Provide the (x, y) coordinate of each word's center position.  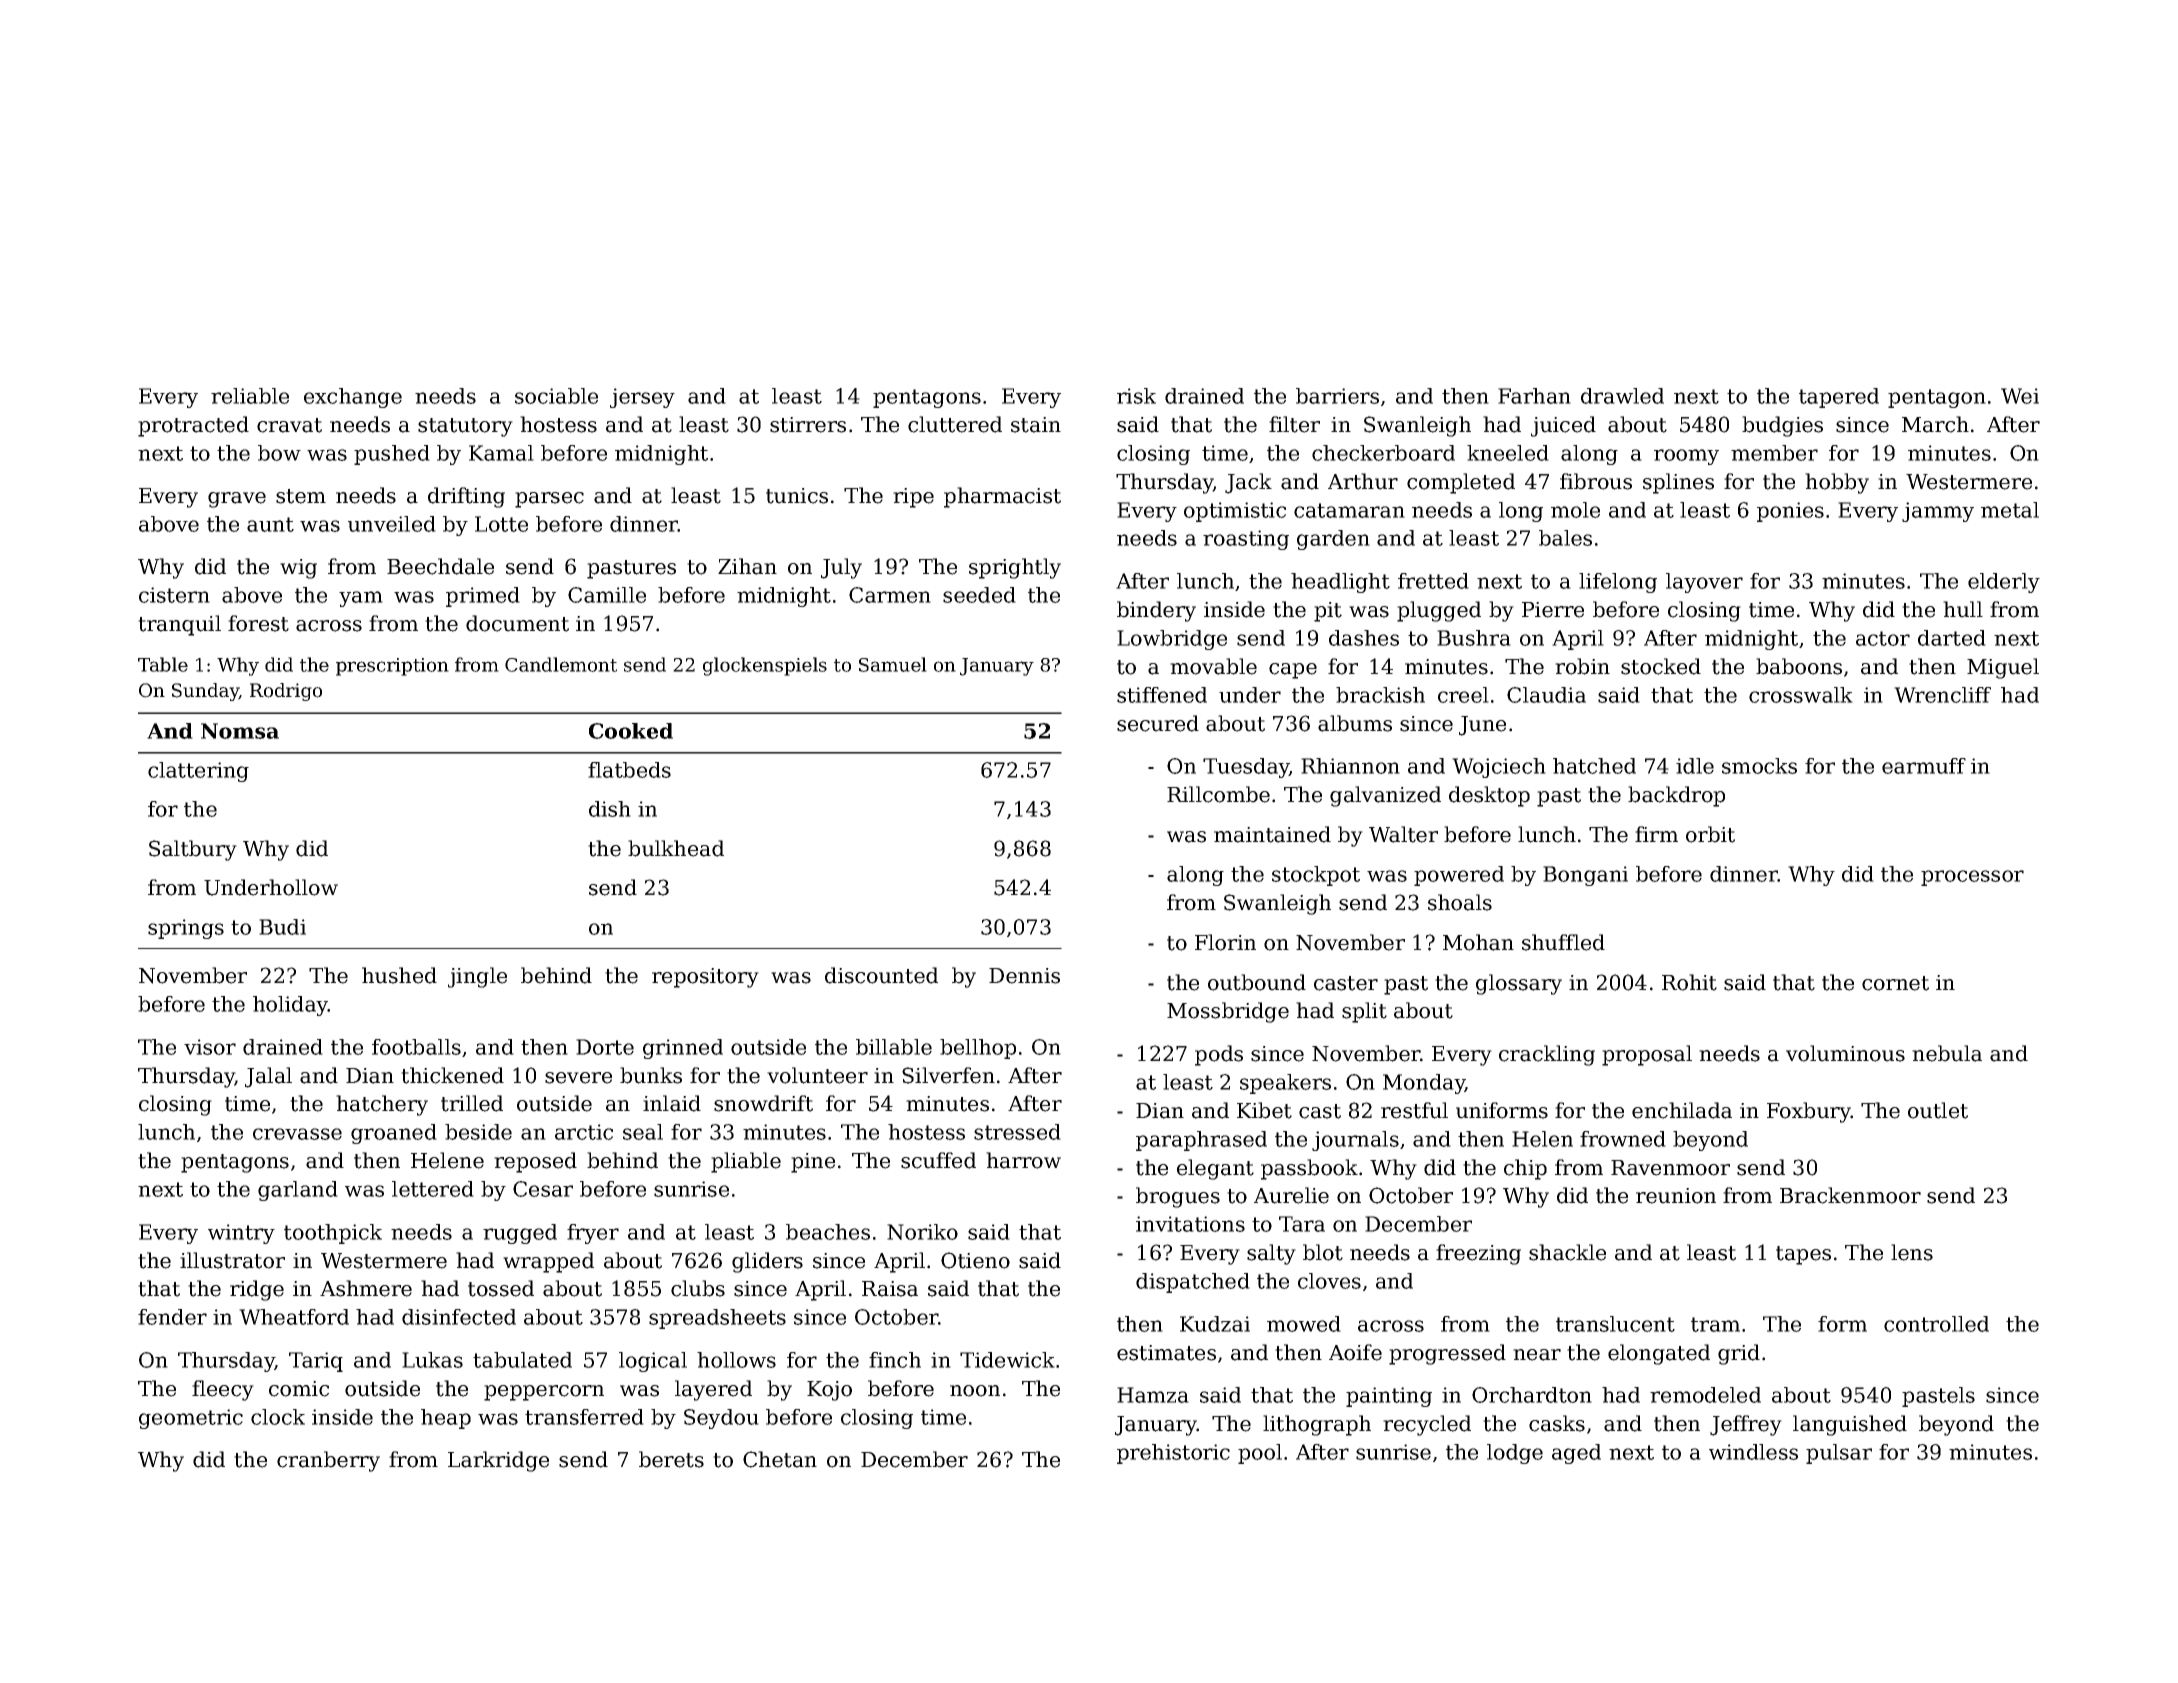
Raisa (890, 1289)
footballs (416, 1047)
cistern (174, 595)
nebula (1947, 1053)
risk (1136, 396)
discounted (881, 975)
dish (610, 809)
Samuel (893, 664)
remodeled (1705, 1395)
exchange (353, 398)
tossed (501, 1288)
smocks (1759, 766)
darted (1952, 638)
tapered (1839, 398)
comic (299, 1389)
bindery (1156, 611)
